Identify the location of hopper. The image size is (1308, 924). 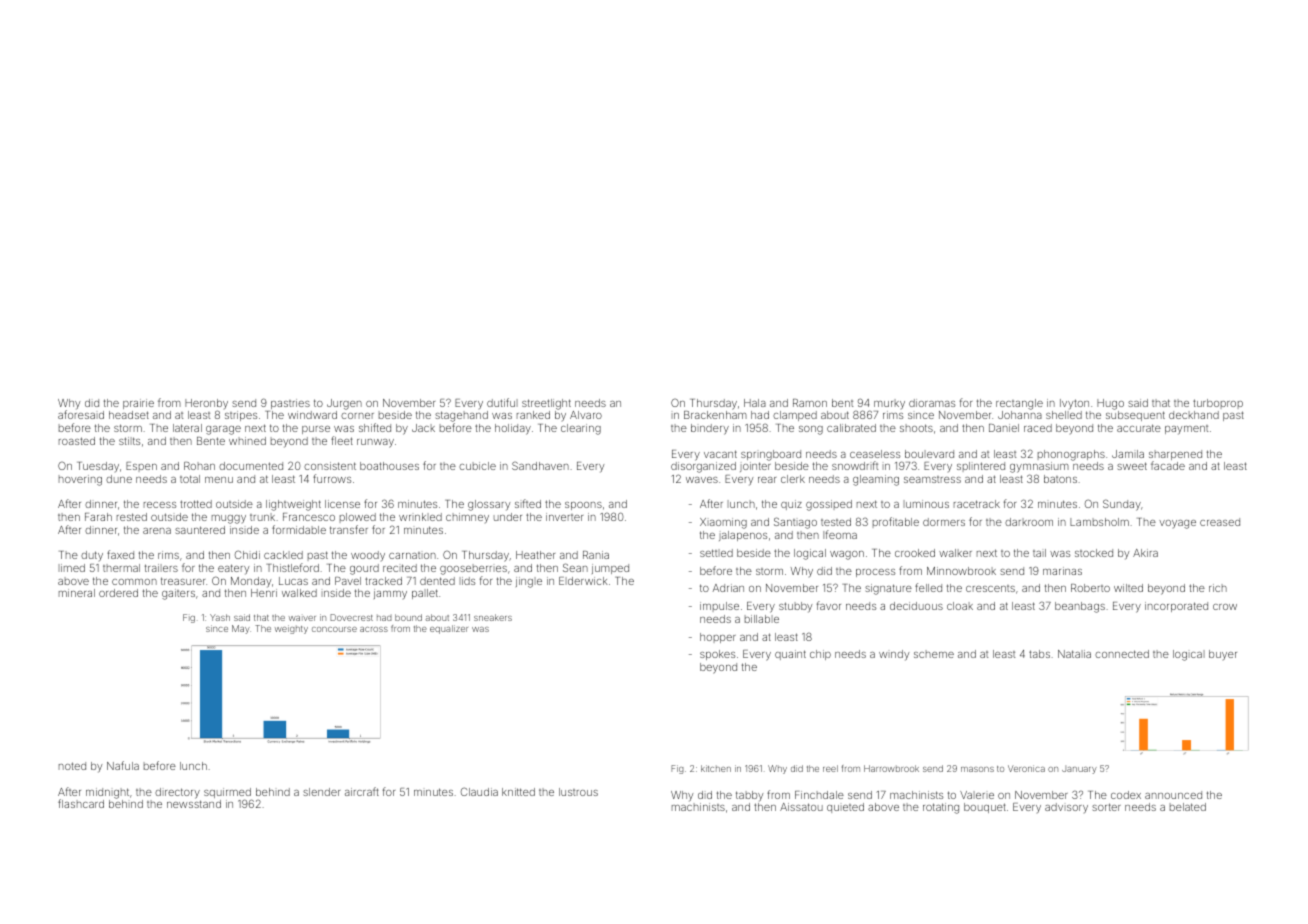
(718, 638).
